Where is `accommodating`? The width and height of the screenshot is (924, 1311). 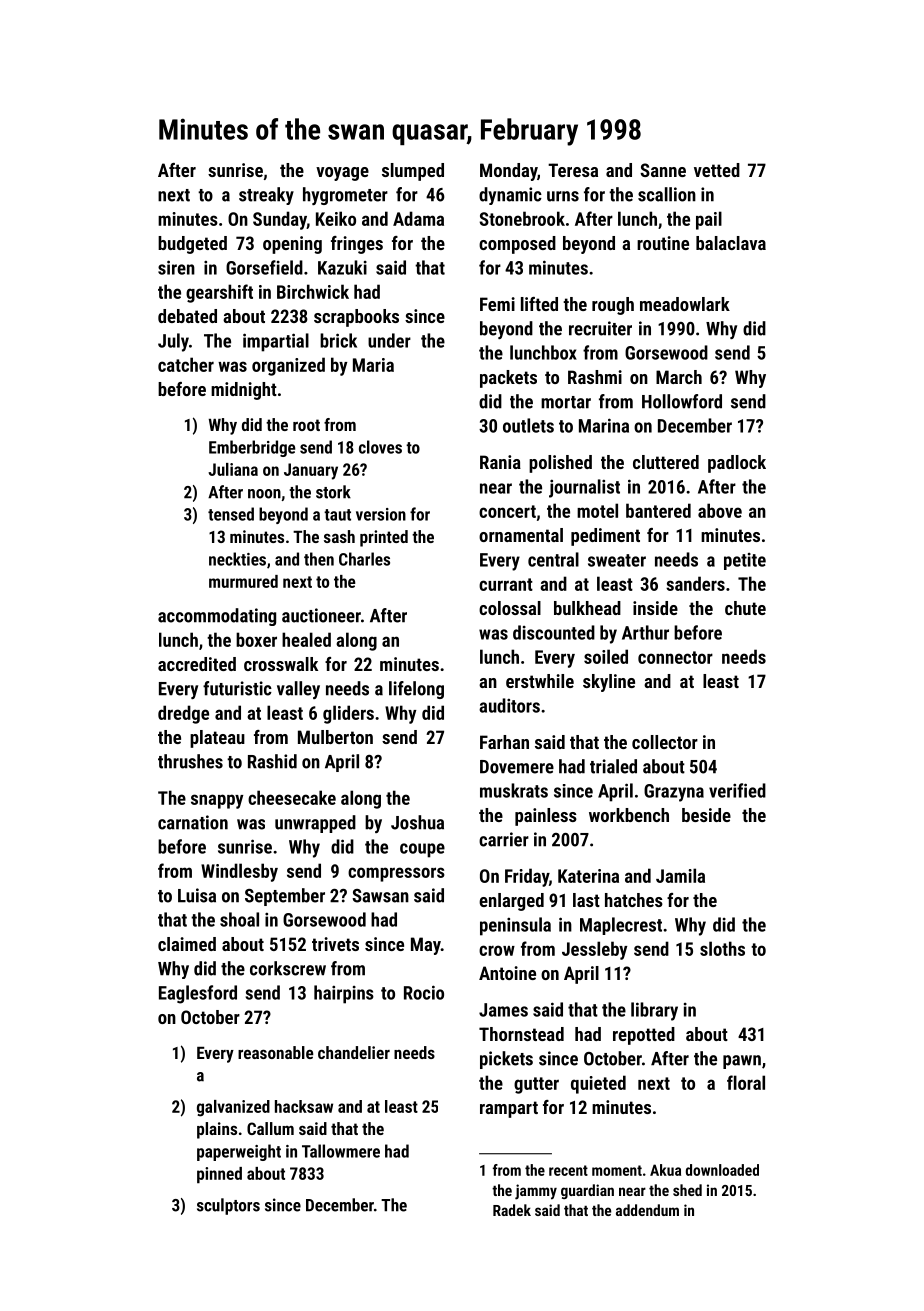 accommodating is located at coordinates (217, 617).
